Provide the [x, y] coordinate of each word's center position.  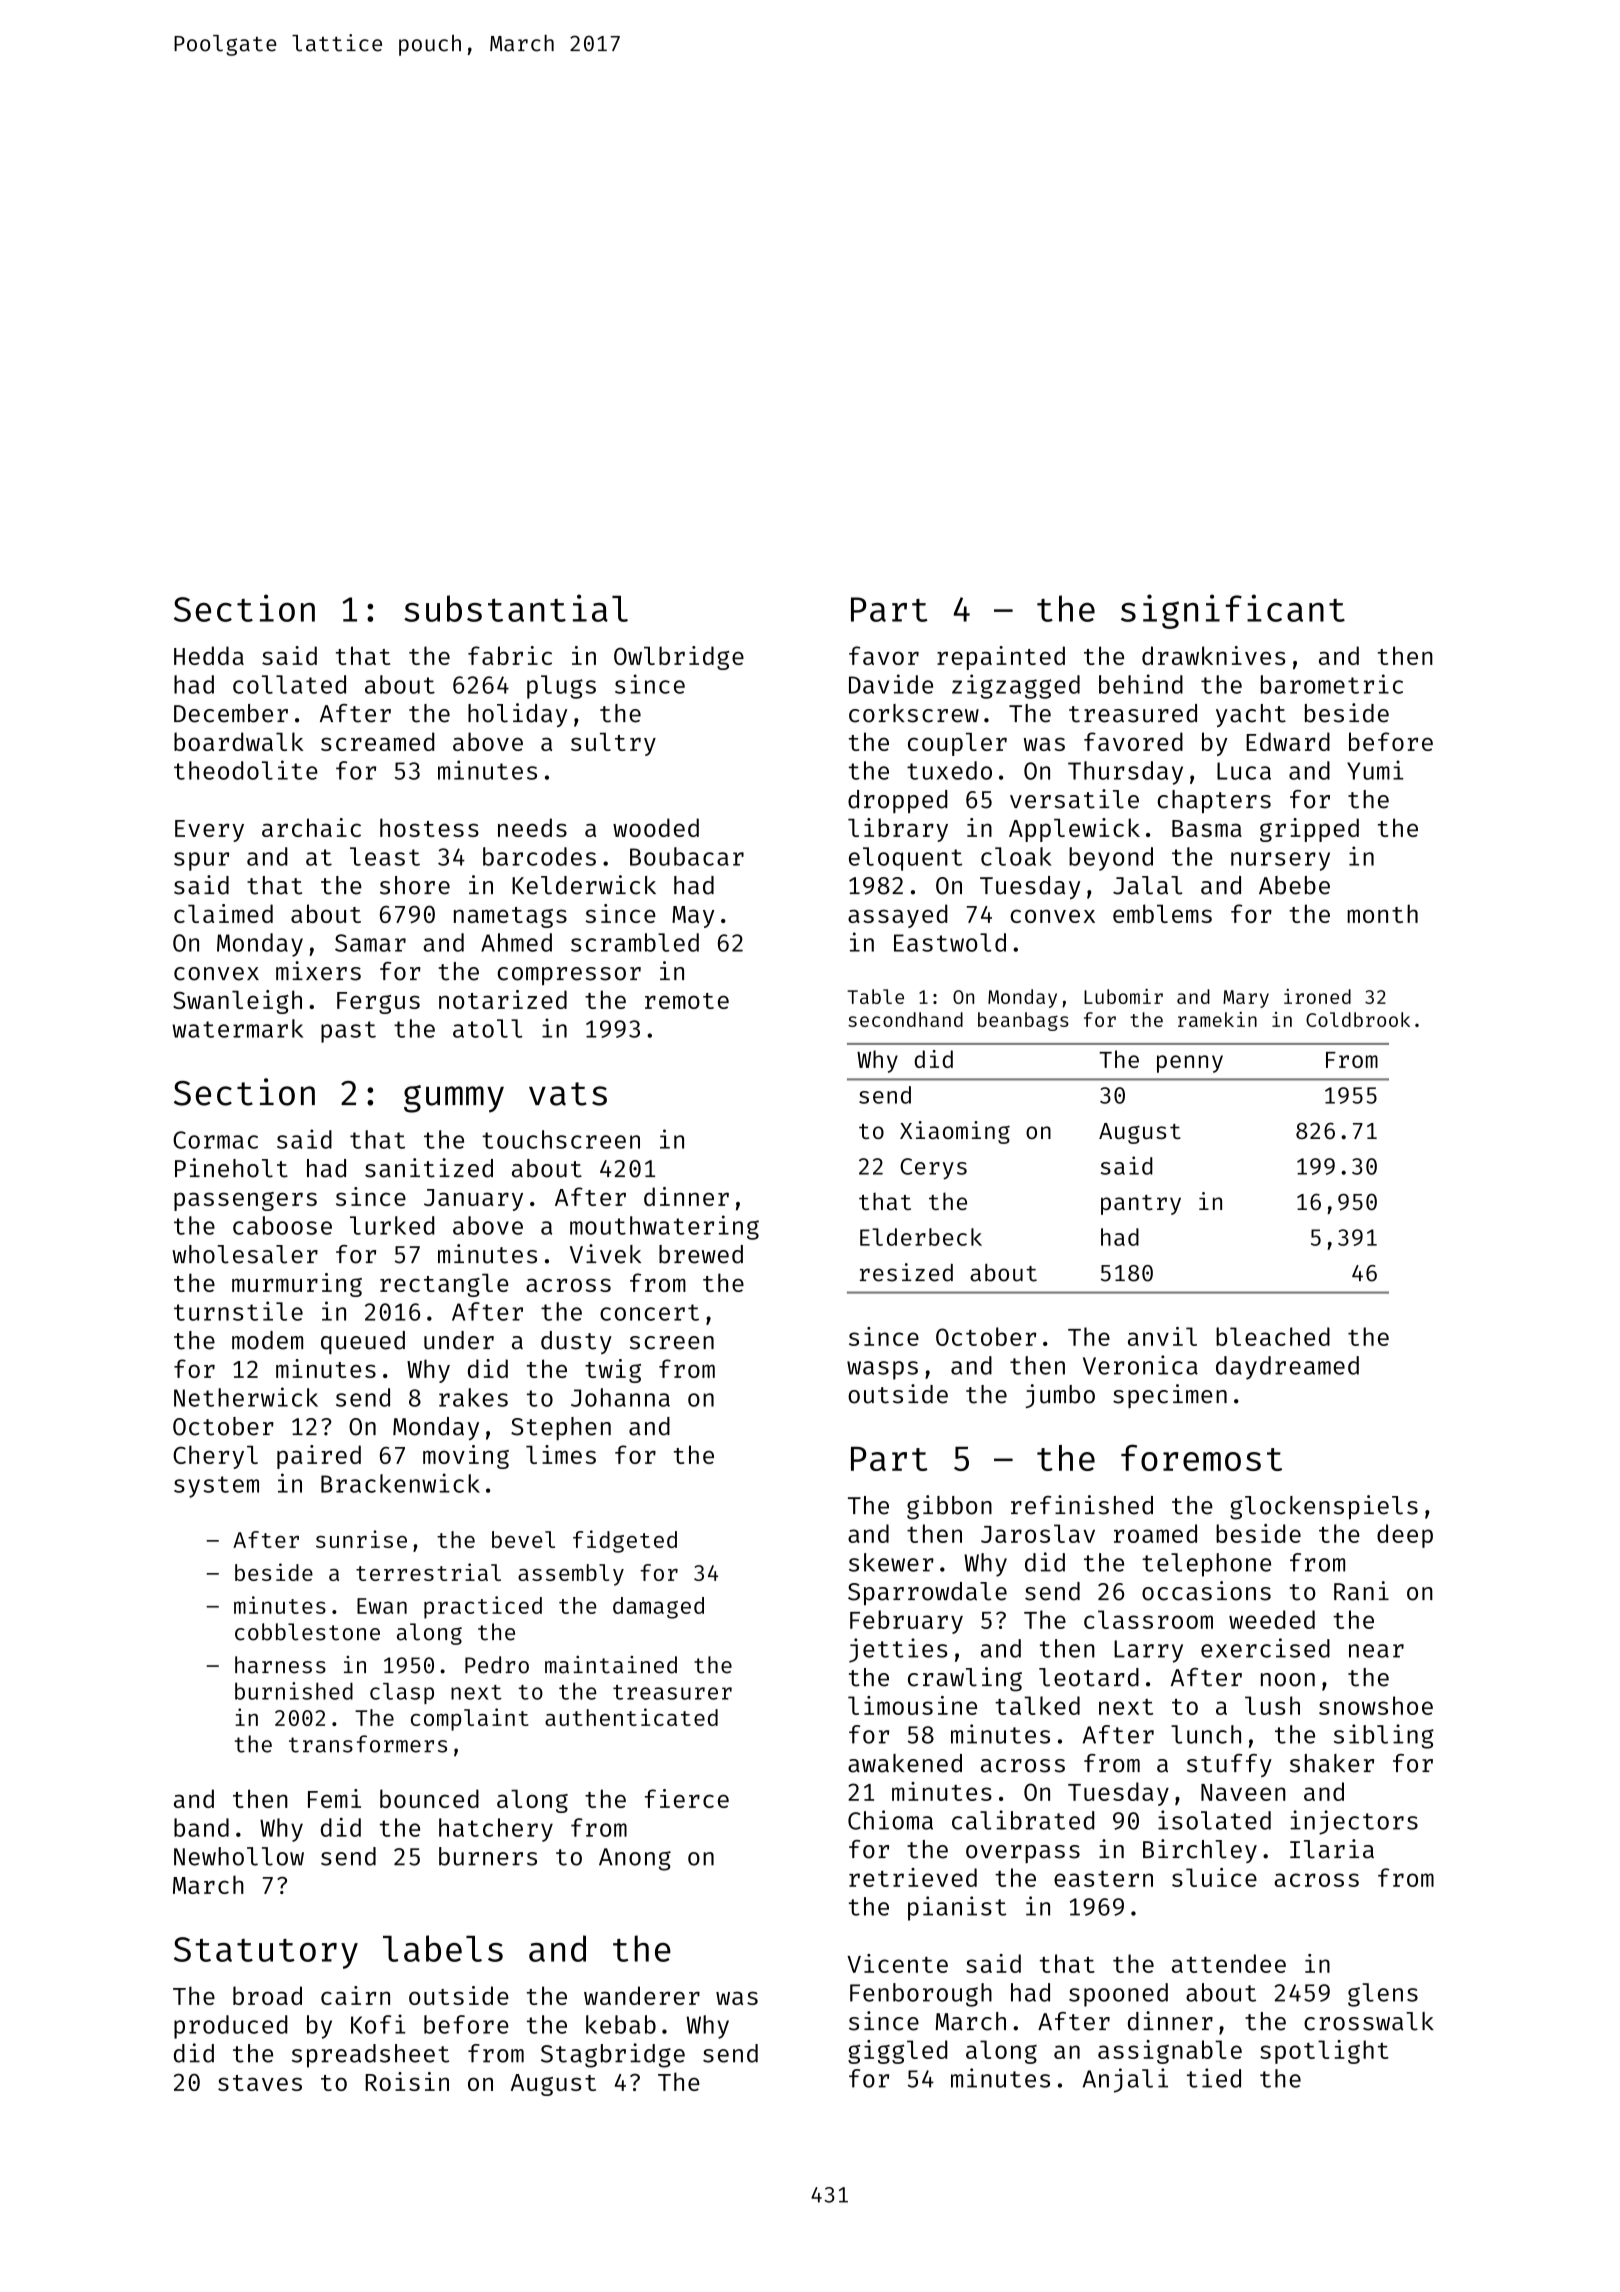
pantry [1141, 1205]
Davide [891, 684]
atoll [487, 1028]
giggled [897, 2052]
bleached [1273, 1336]
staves [260, 2083]
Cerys [933, 1169]
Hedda [209, 655]
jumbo [1060, 1396]
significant [1233, 611]
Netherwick [246, 1397]
